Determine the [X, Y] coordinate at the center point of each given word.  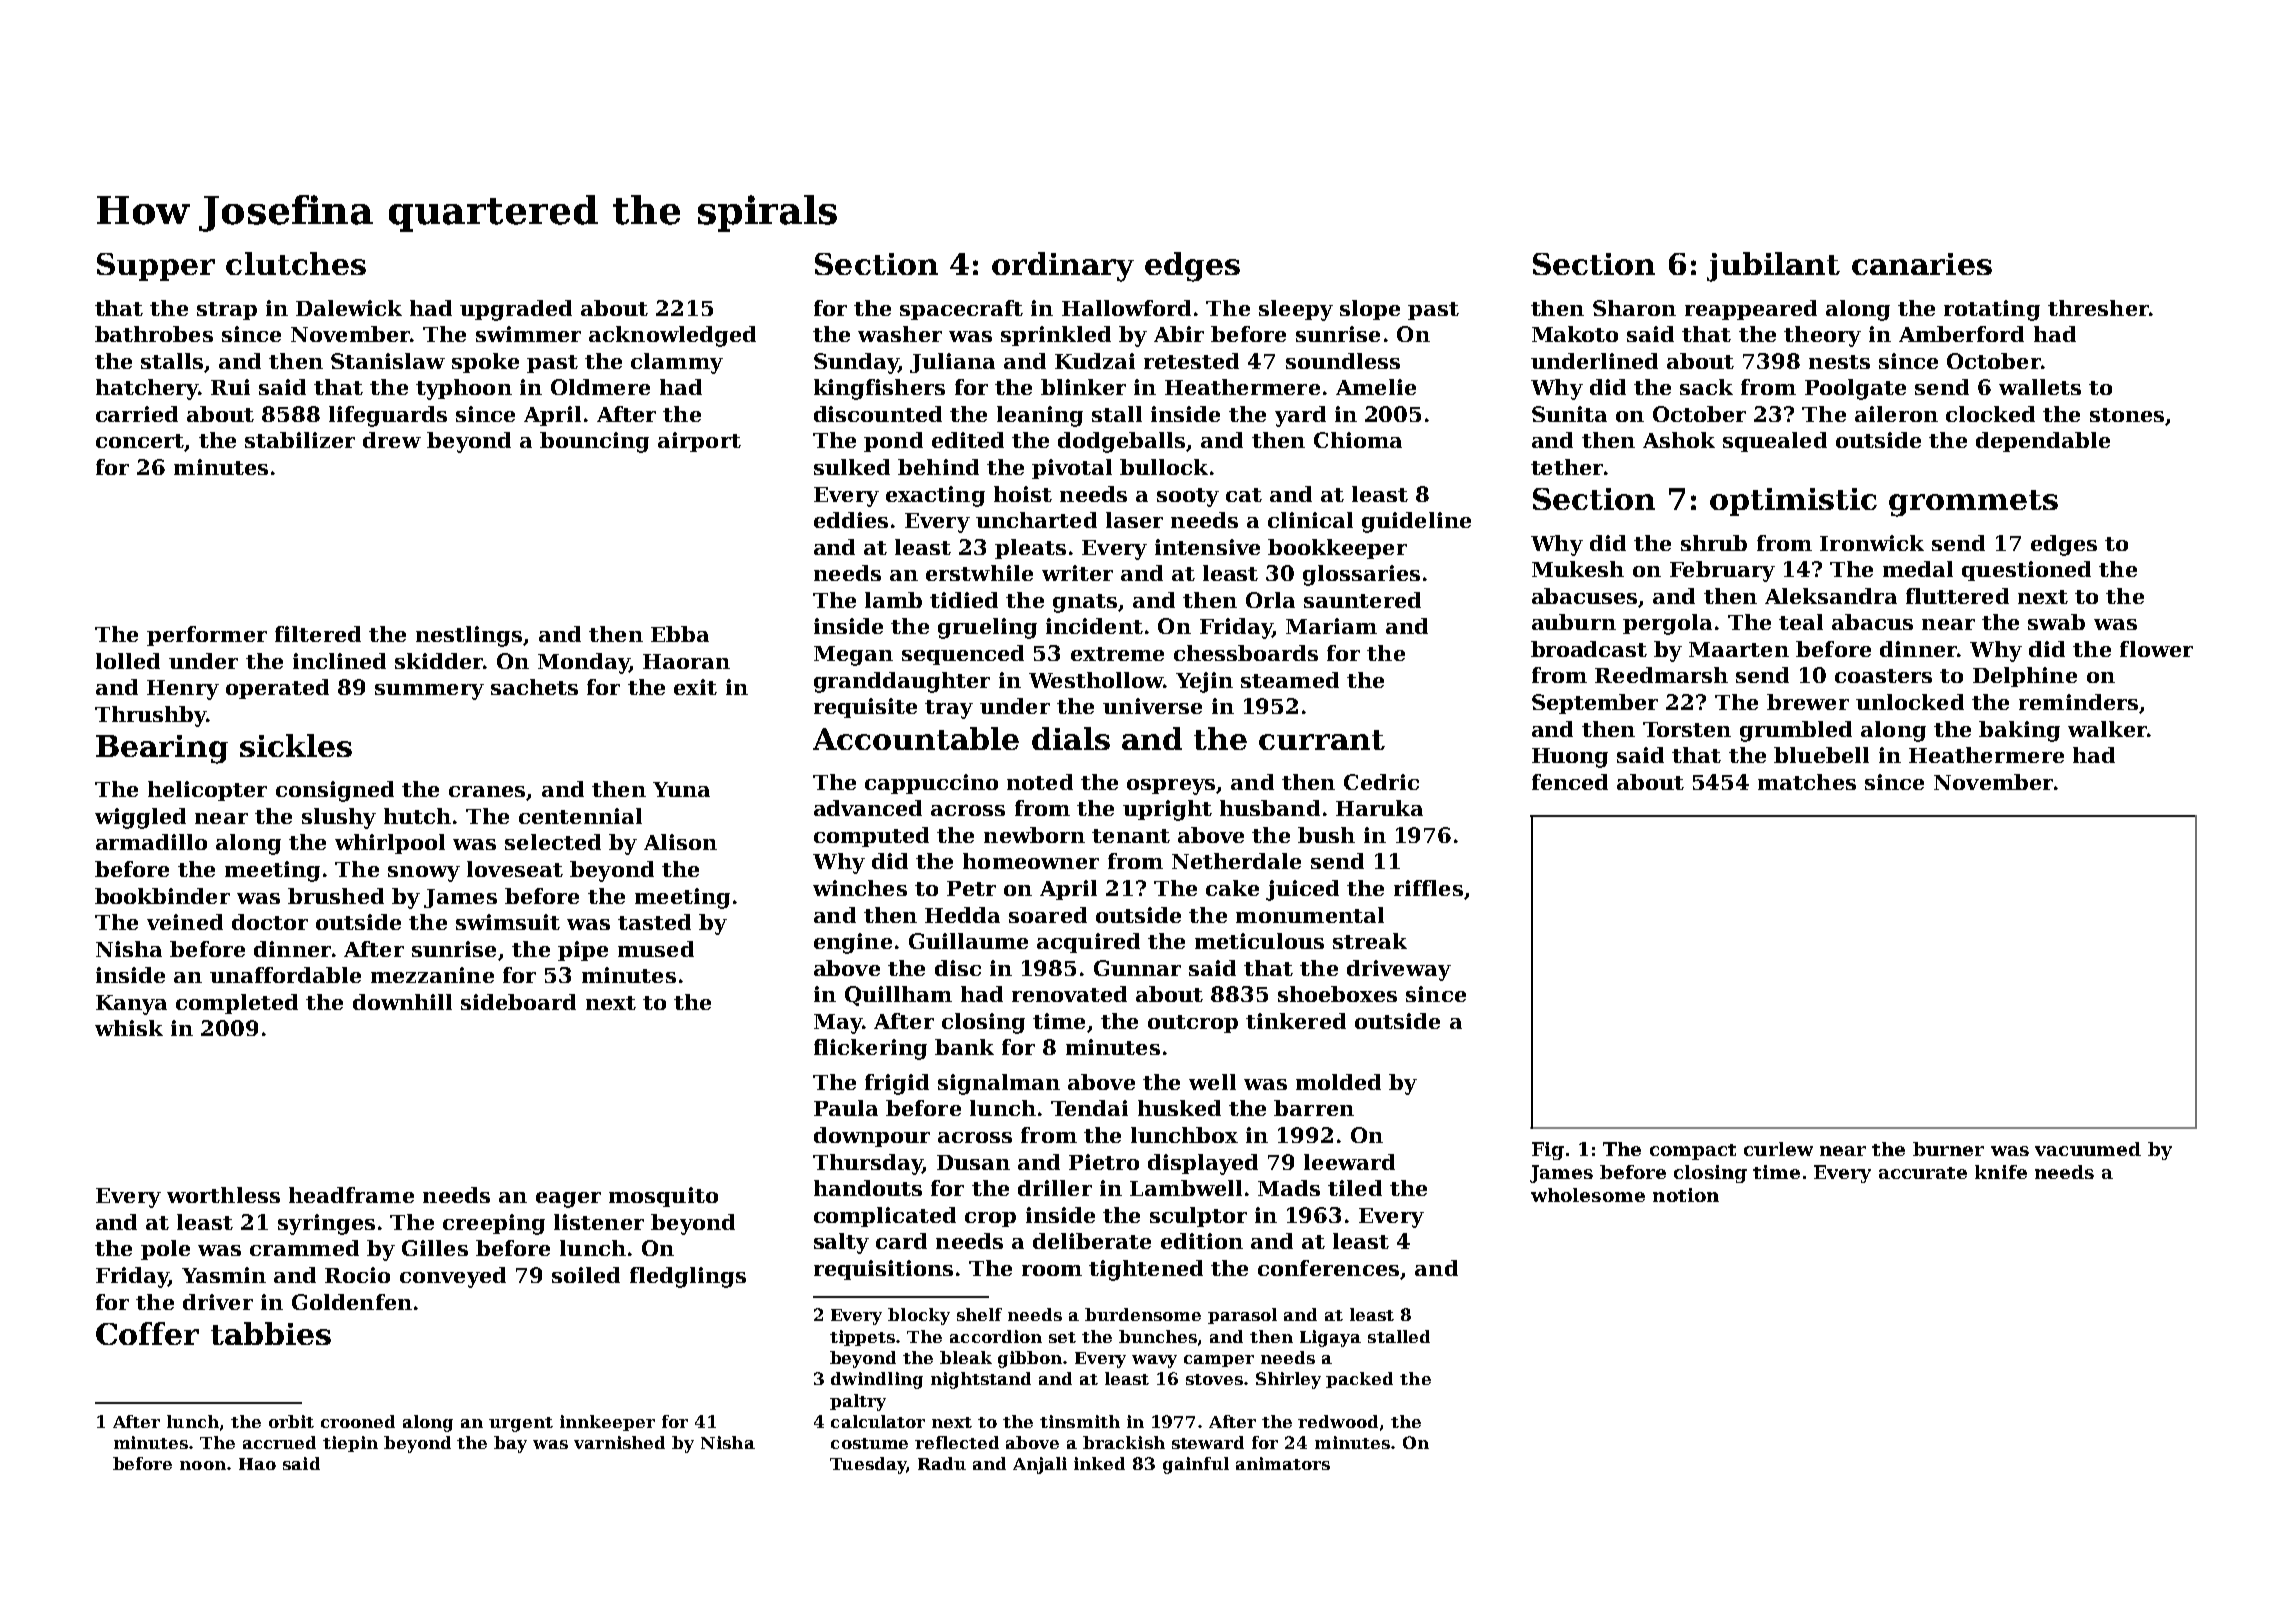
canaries [1922, 264]
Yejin [1204, 682]
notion [1686, 1195]
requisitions [883, 1270]
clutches [296, 263]
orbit [291, 1421]
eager [568, 1200]
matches [1807, 782]
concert [140, 441]
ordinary [1063, 267]
